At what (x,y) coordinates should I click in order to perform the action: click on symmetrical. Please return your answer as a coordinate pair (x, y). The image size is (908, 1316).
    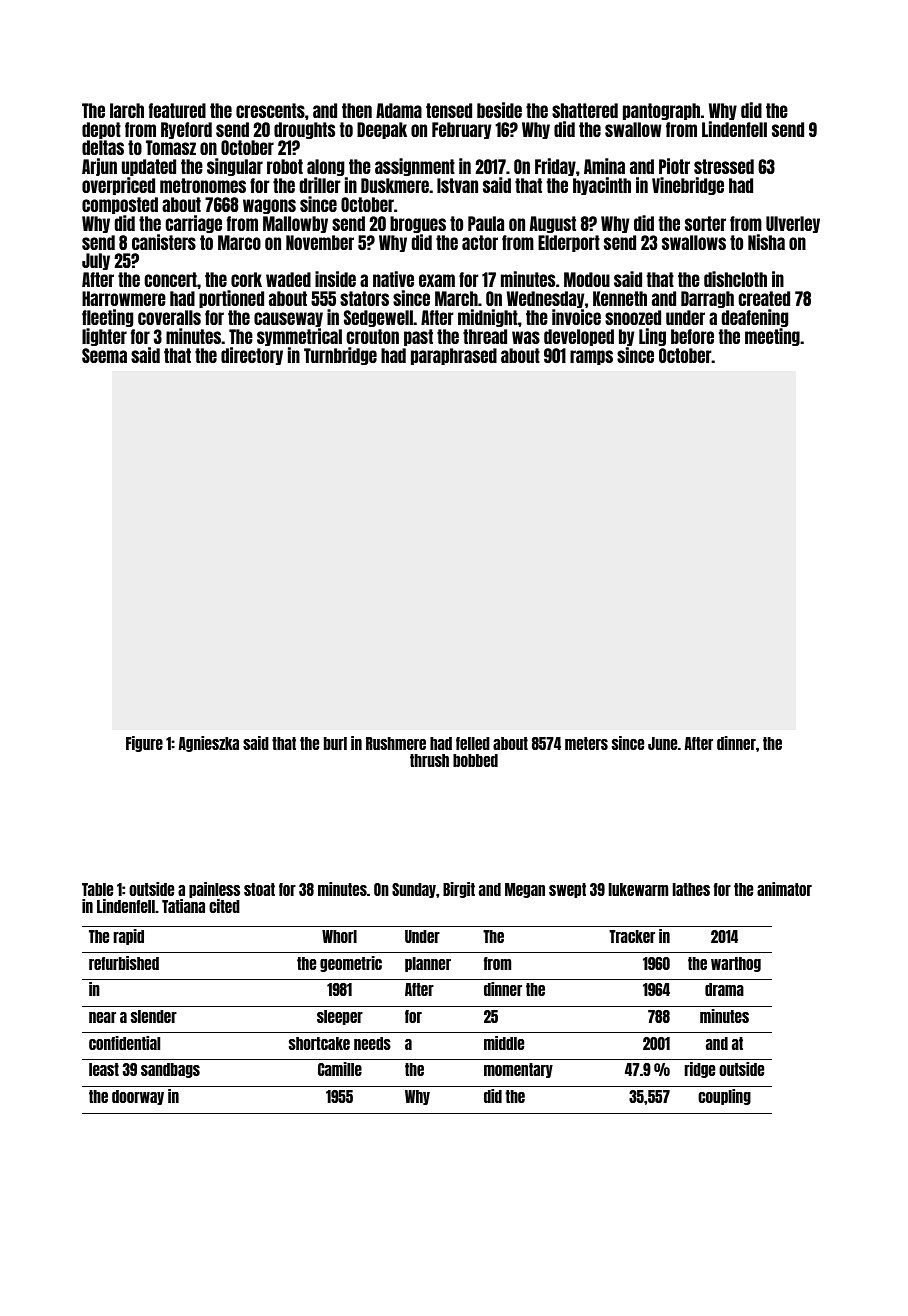
    Looking at the image, I should click on (299, 337).
